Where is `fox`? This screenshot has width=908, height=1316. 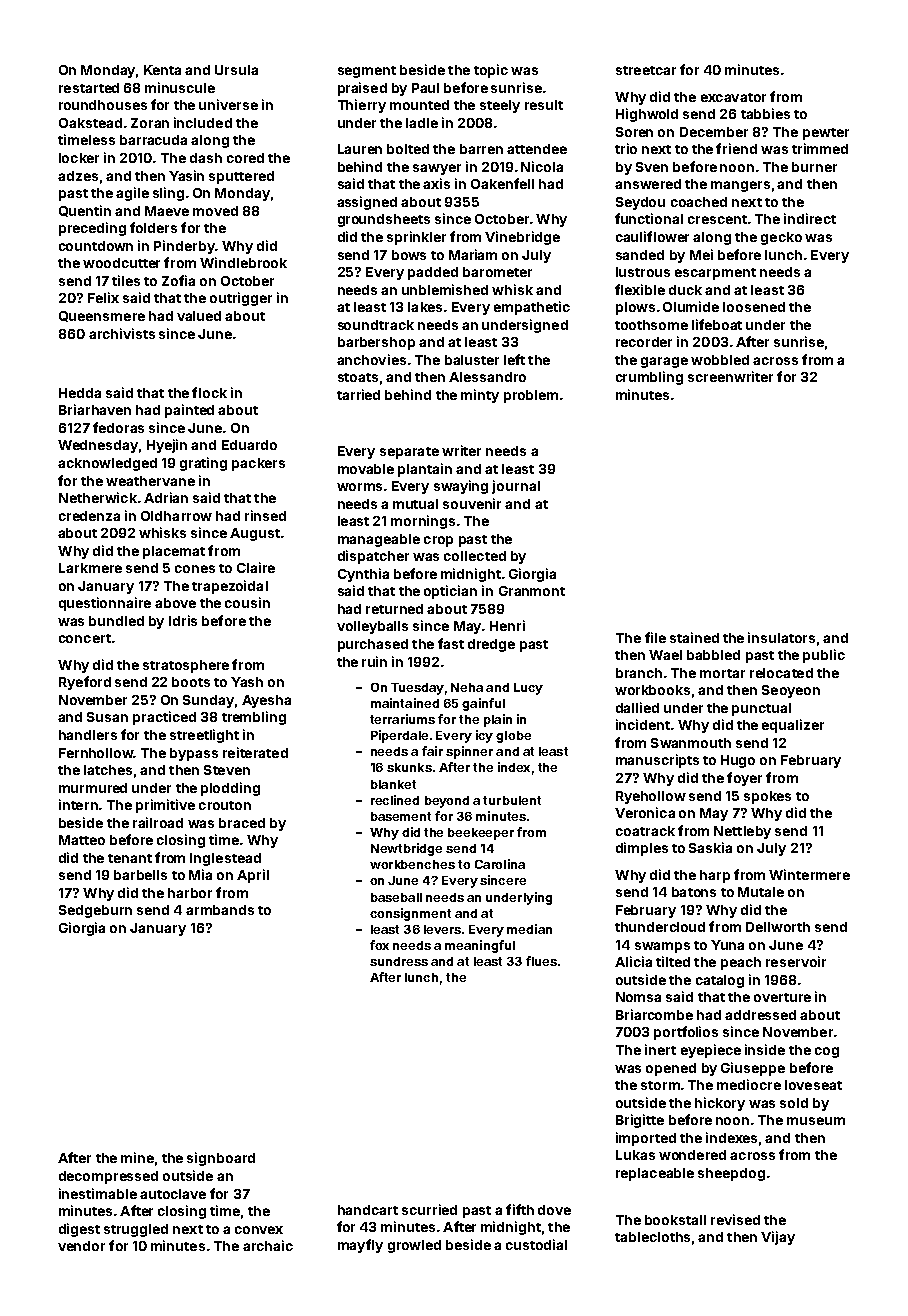
fox is located at coordinates (379, 945).
